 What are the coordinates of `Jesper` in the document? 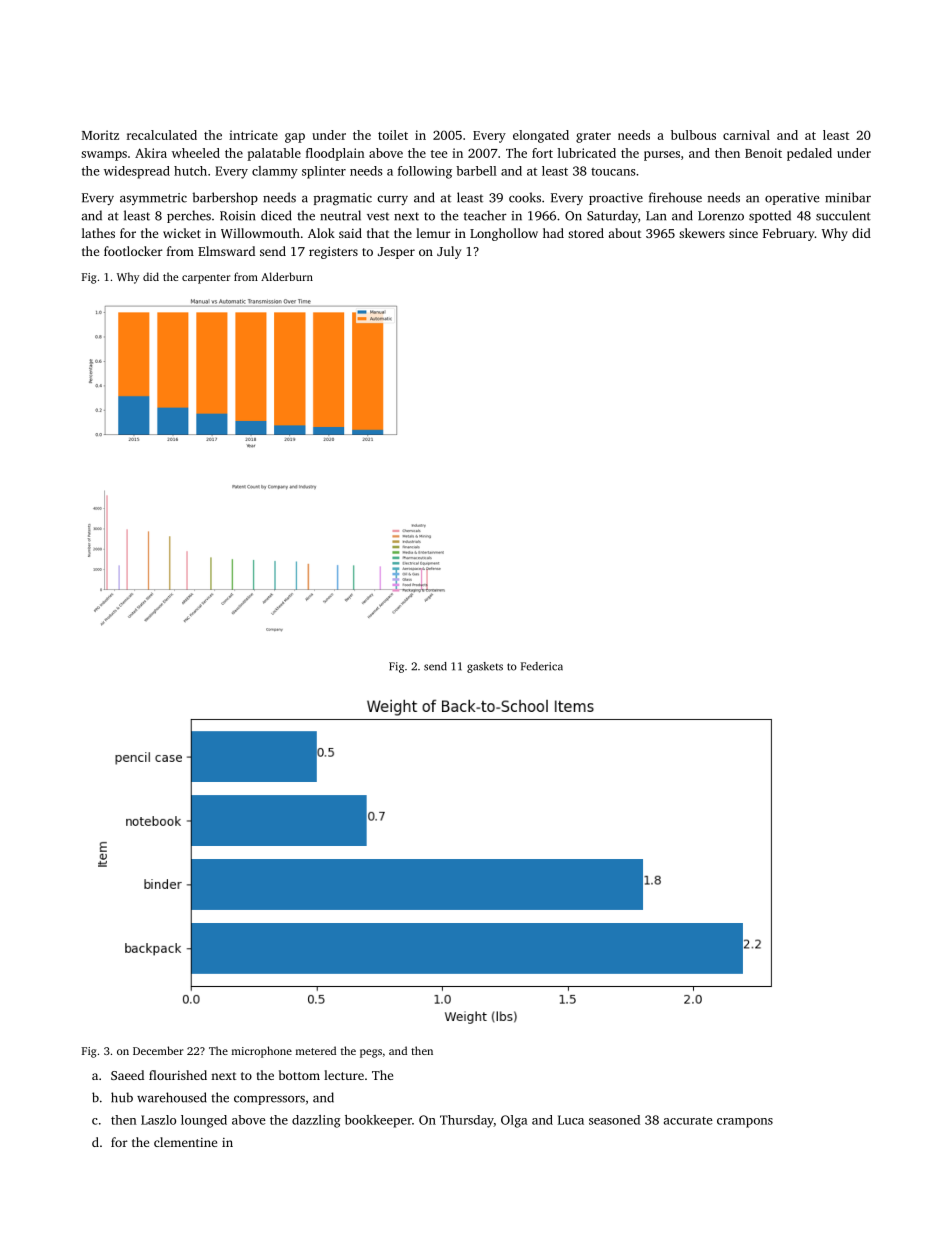 It's located at (396, 253).
